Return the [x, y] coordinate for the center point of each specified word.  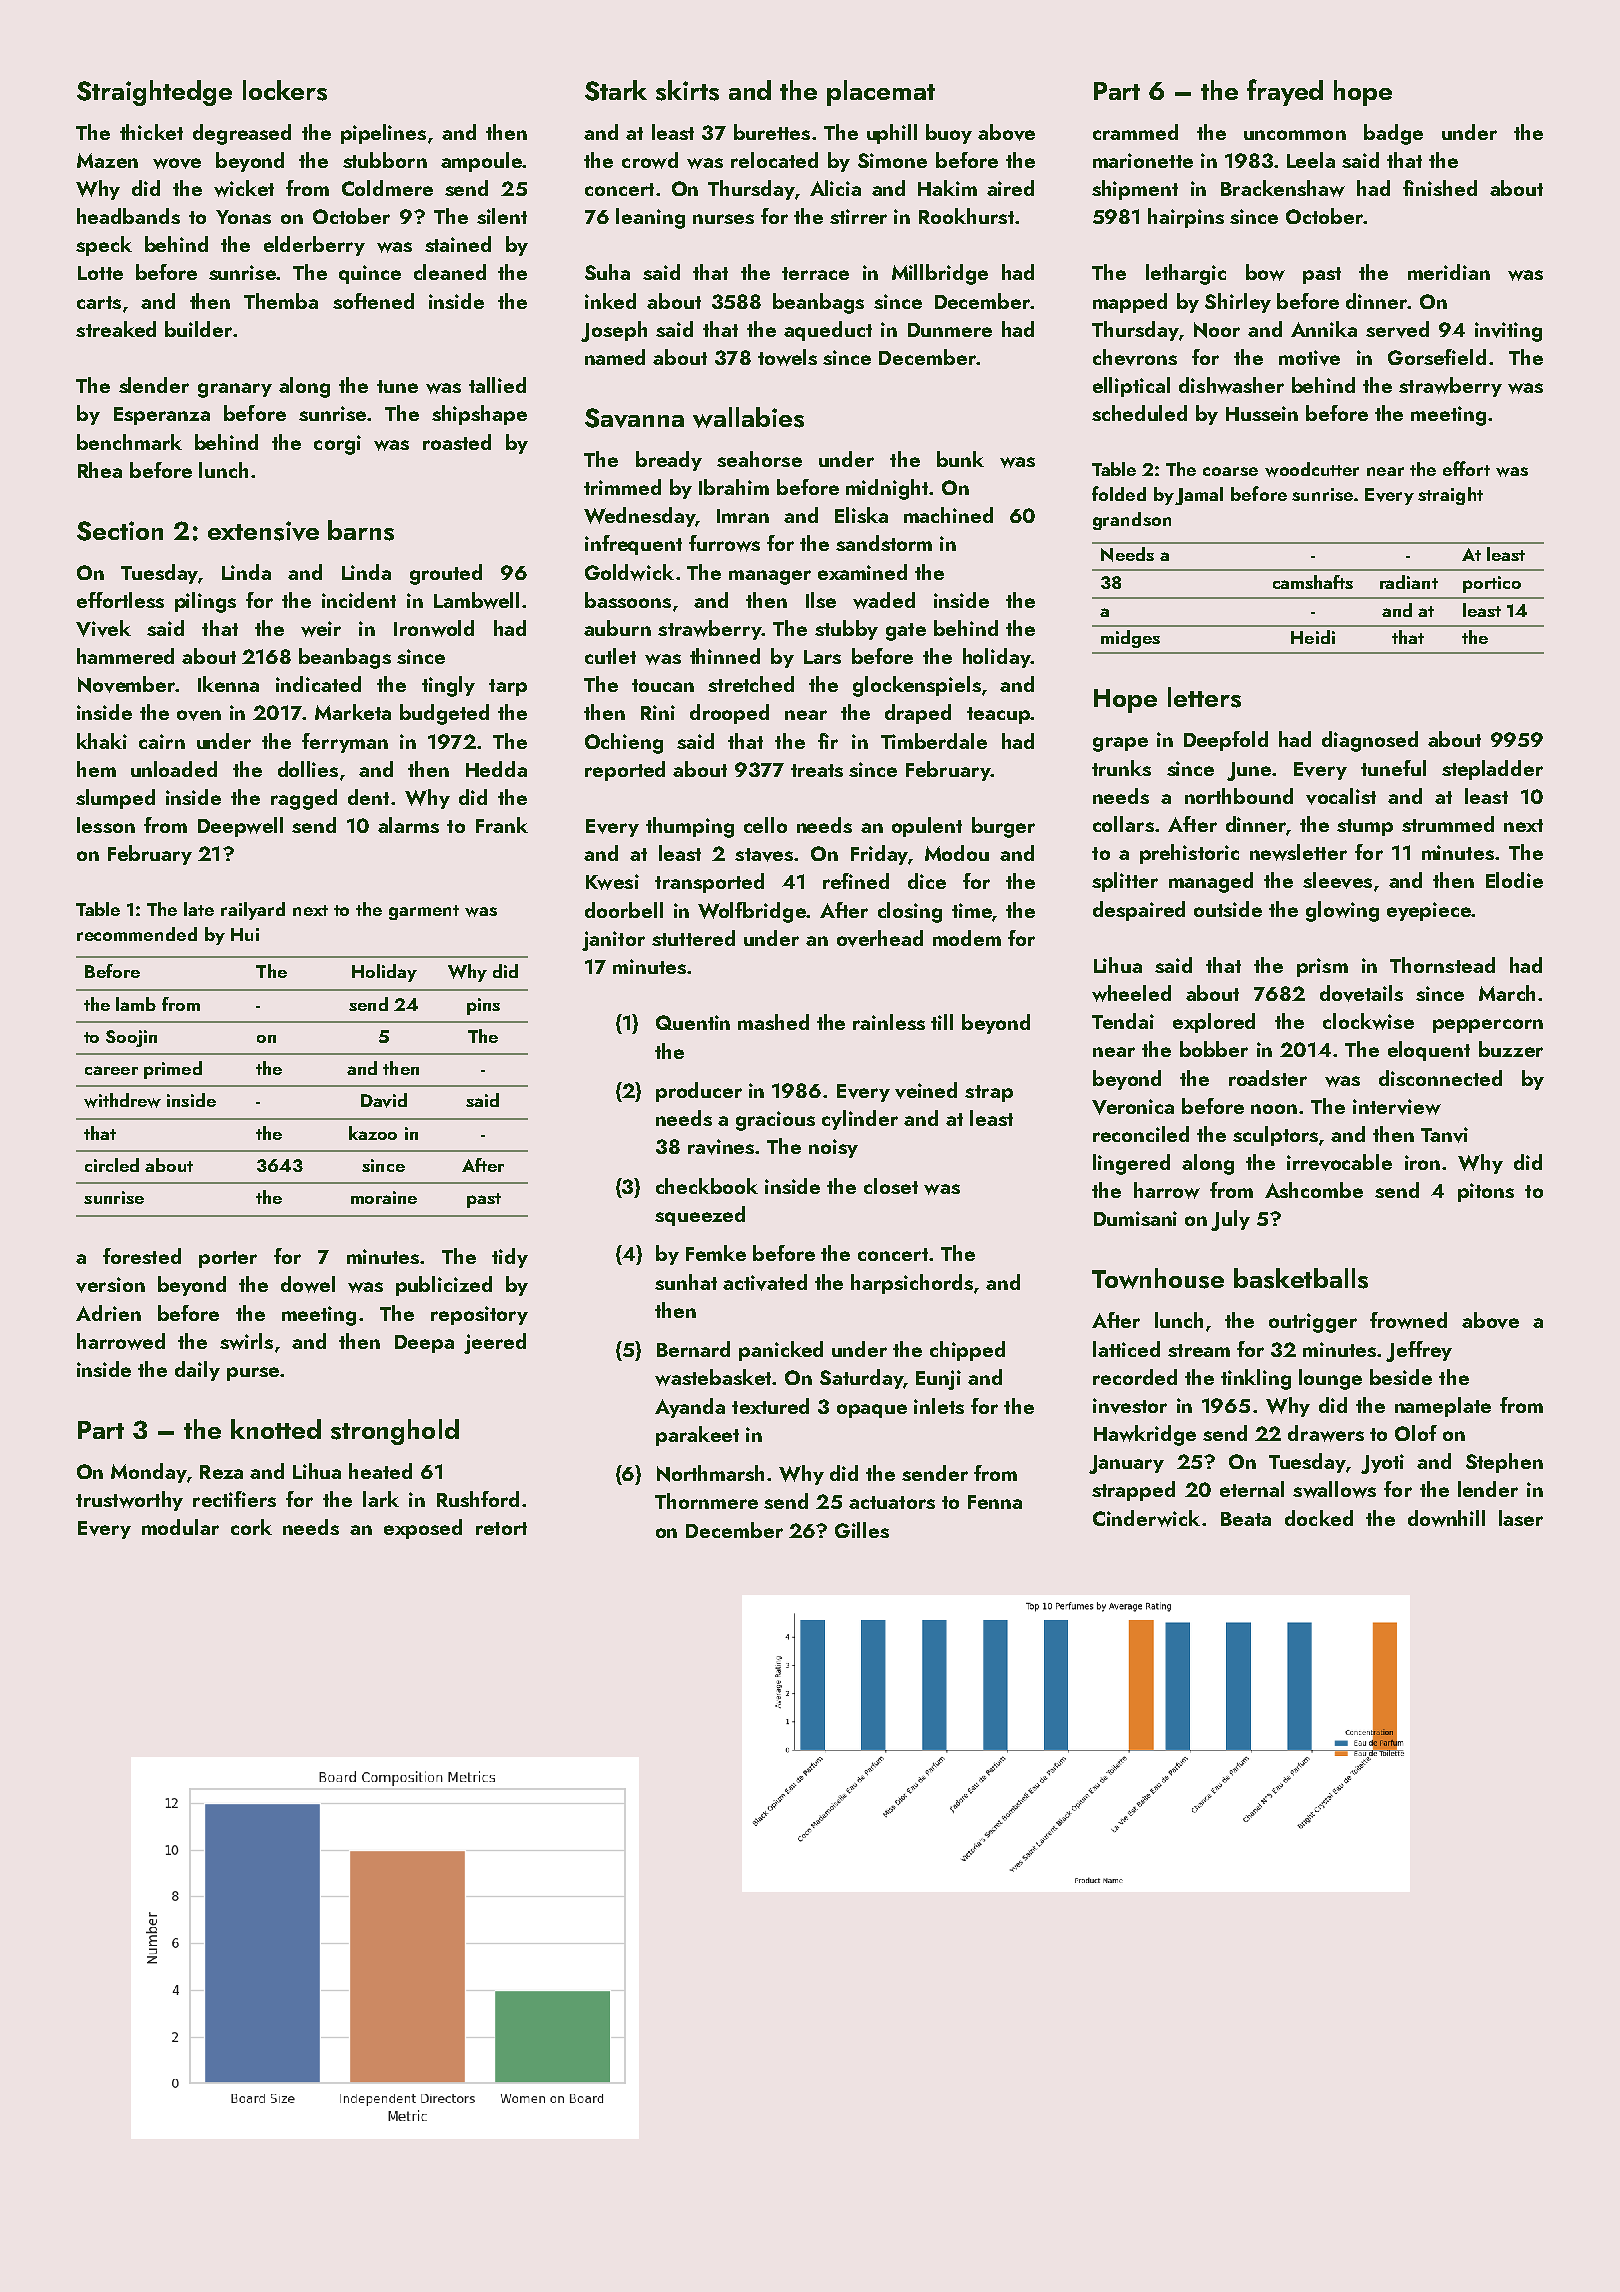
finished [1440, 188]
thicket [151, 132]
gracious [775, 1121]
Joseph [614, 331]
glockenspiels [917, 686]
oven [199, 715]
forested [142, 1256]
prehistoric [1189, 854]
